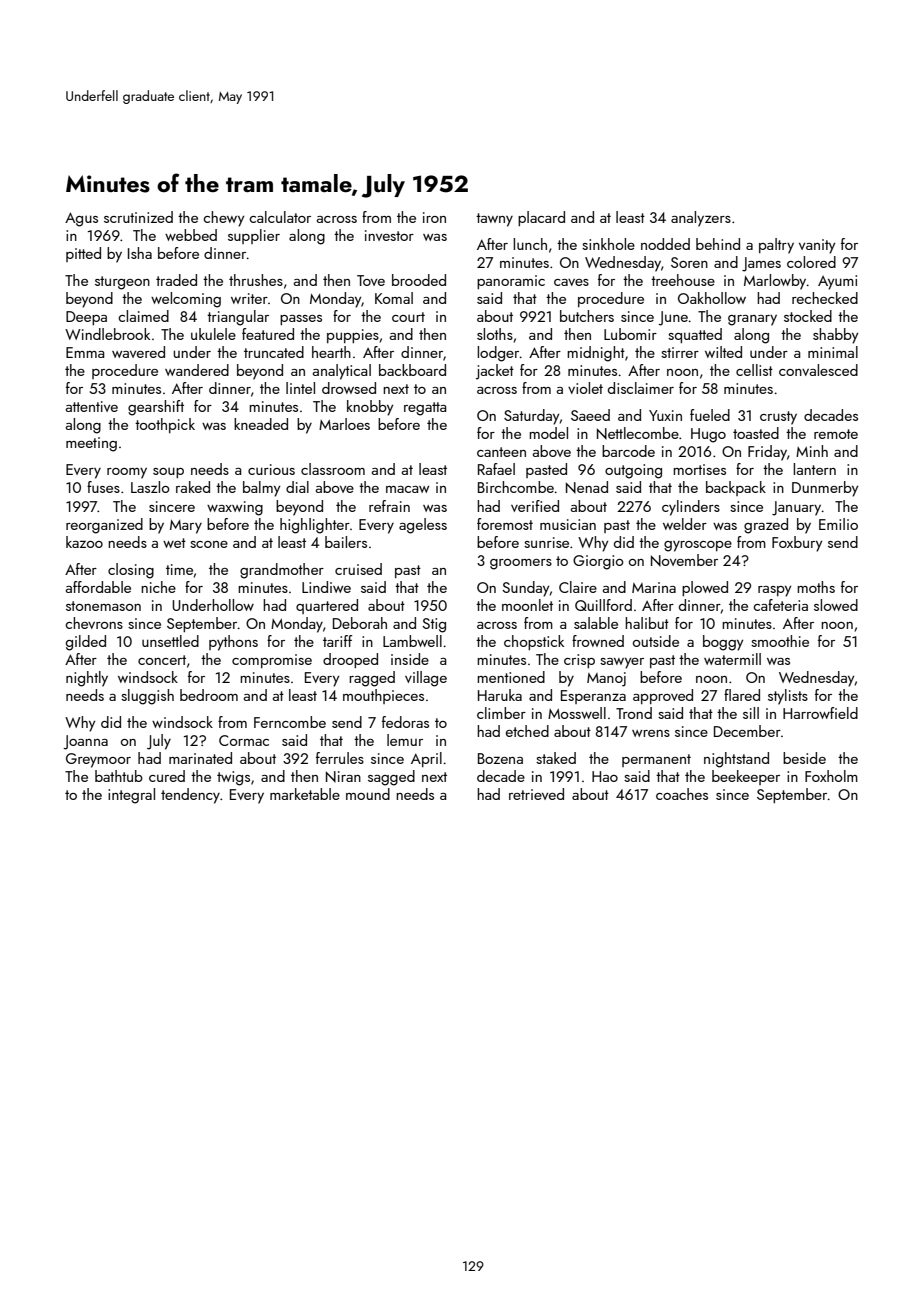  What do you see at coordinates (389, 506) in the screenshot?
I see `refrain` at bounding box center [389, 506].
